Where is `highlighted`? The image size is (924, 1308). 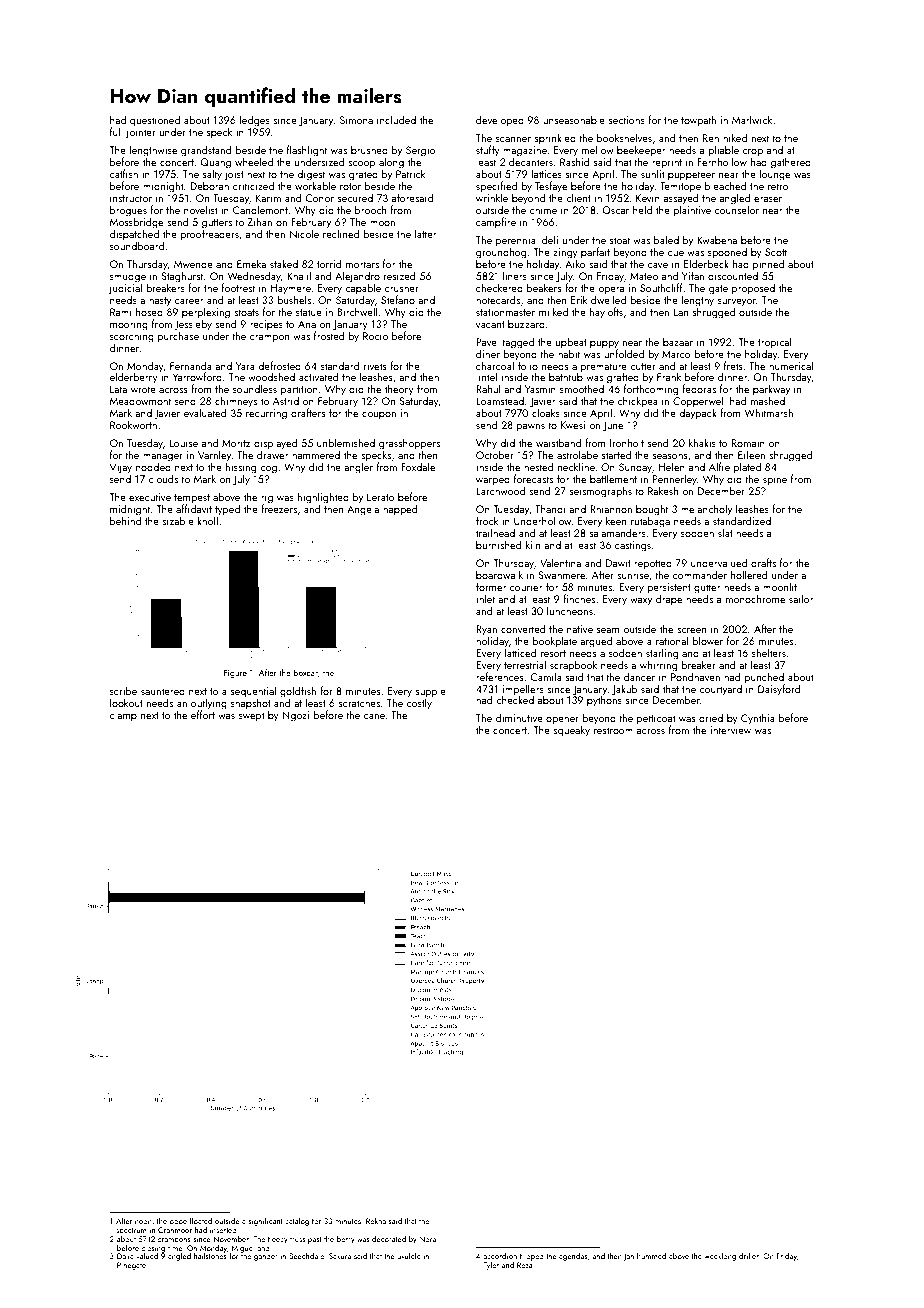 highlighted is located at coordinates (323, 498).
